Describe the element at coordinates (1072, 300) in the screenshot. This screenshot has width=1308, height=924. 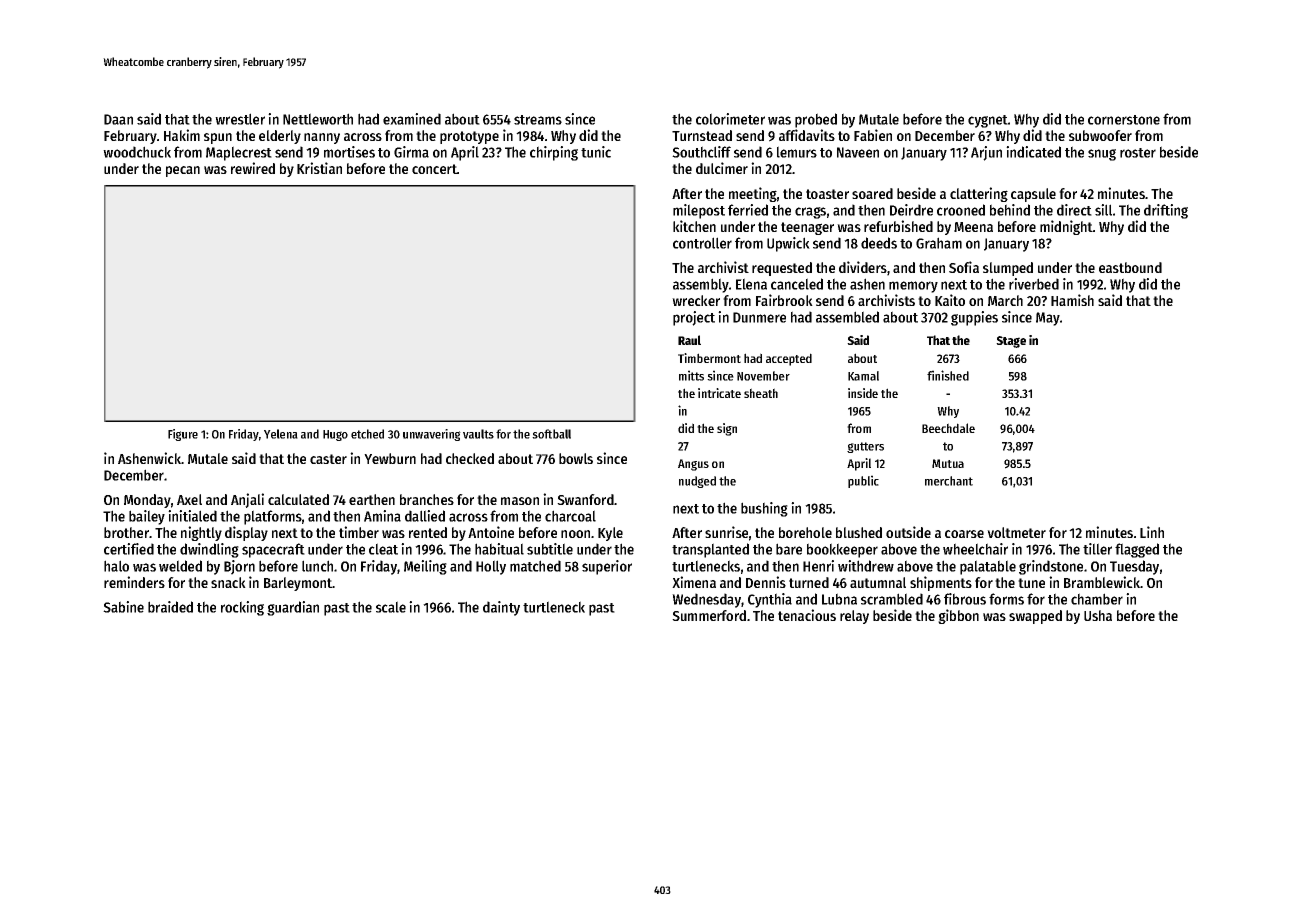
I see `Hamish` at that location.
